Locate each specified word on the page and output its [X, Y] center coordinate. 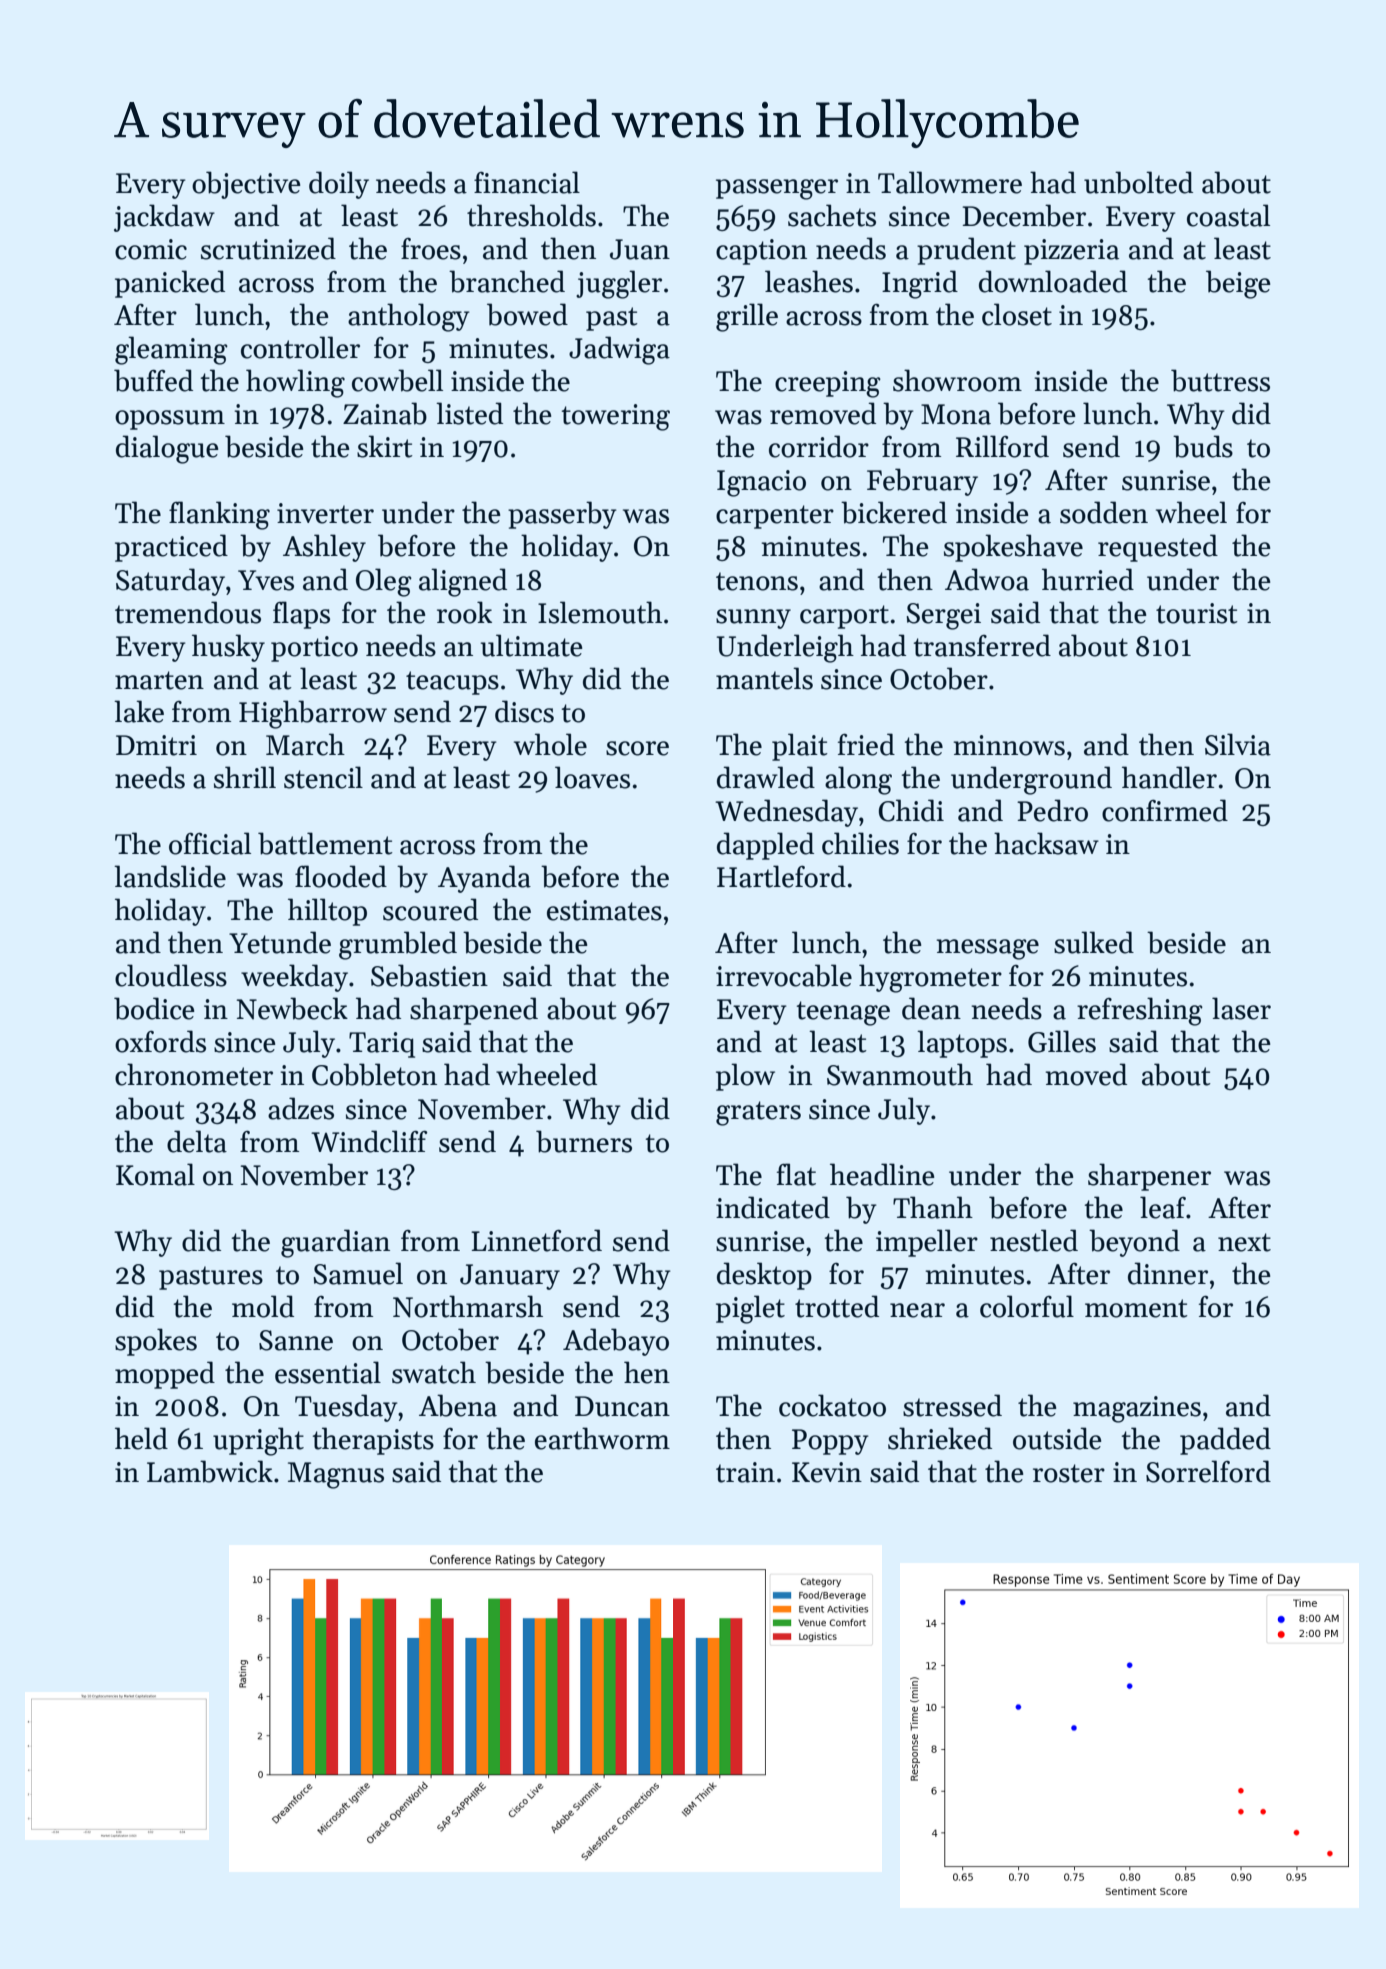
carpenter [775, 517]
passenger [777, 189]
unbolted [1138, 182]
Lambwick [210, 1471]
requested [1158, 548]
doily [339, 185]
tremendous [188, 612]
